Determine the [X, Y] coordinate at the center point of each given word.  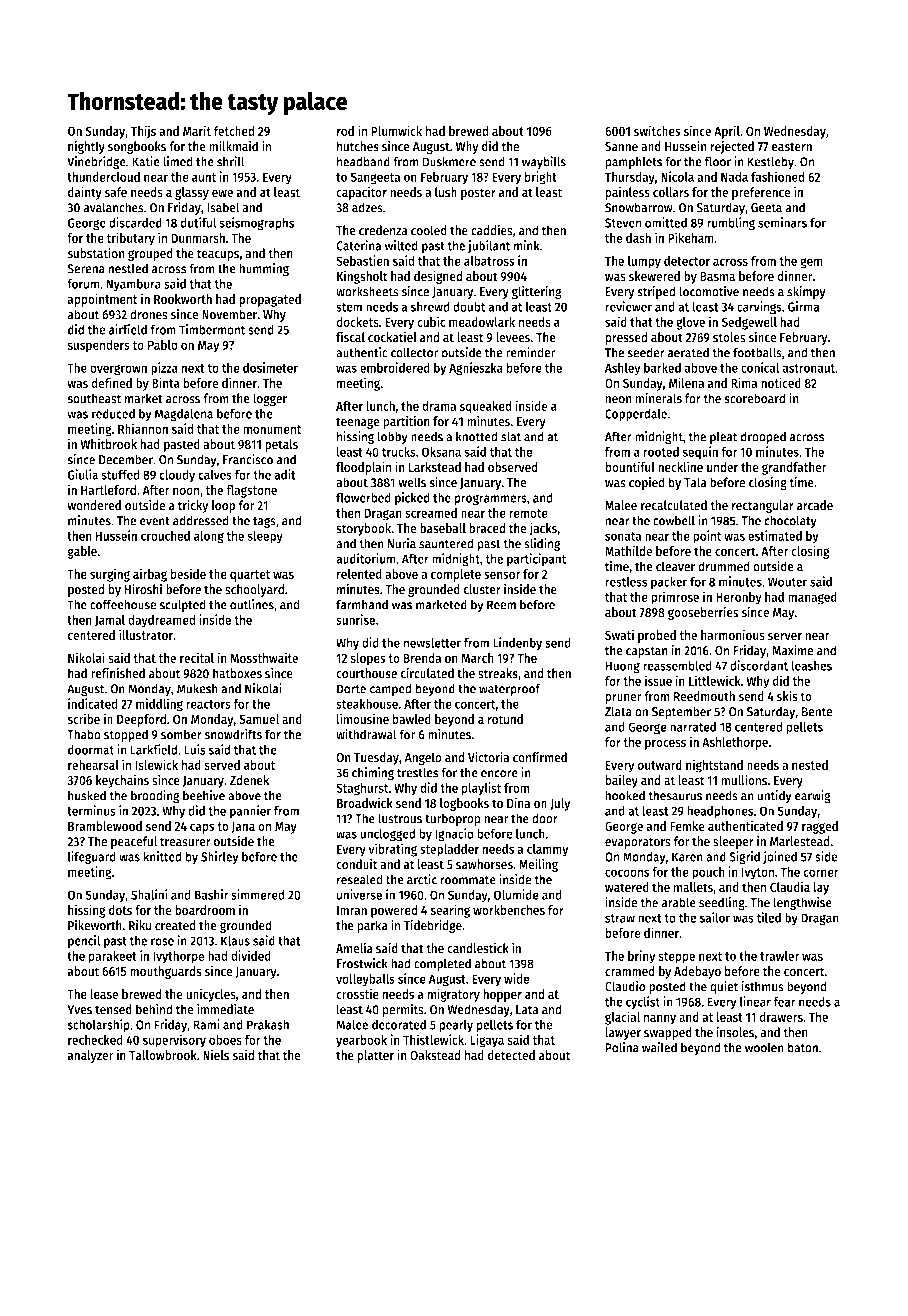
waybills [544, 162]
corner [821, 873]
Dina [518, 802]
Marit [197, 130]
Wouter [787, 582]
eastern [792, 147]
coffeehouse [123, 604]
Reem [501, 605]
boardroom [205, 910]
